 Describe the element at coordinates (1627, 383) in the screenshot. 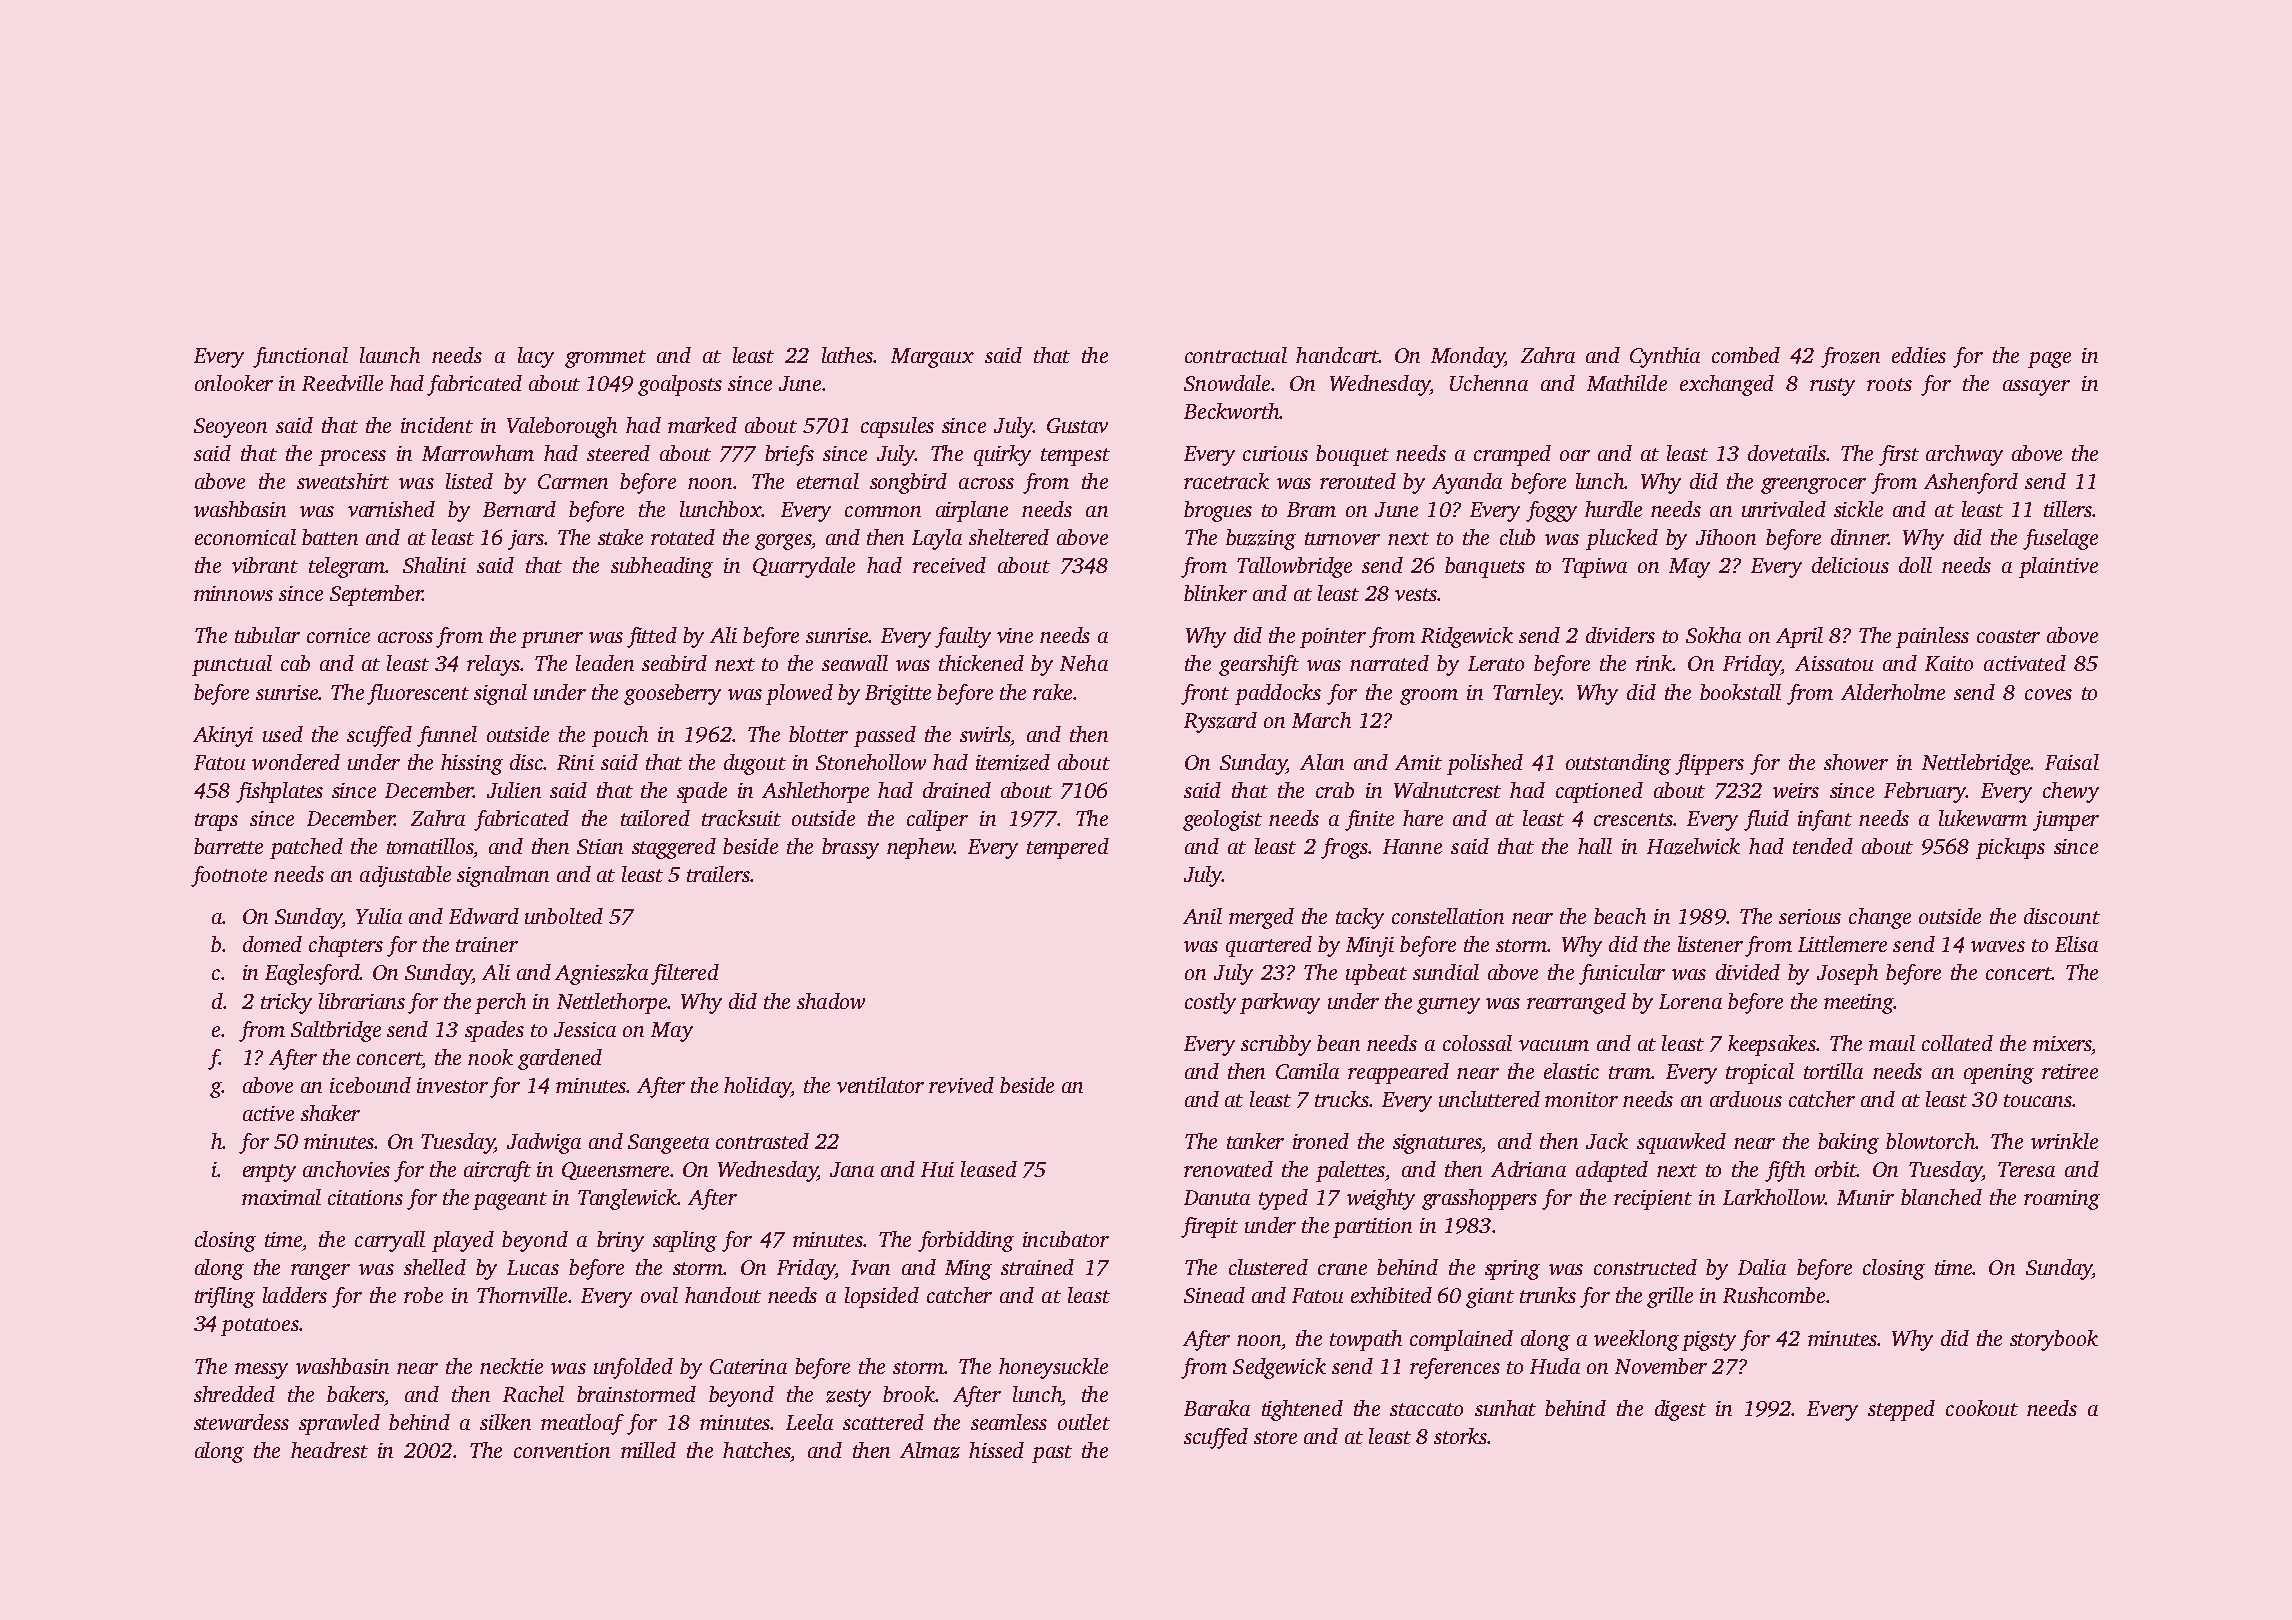

I see `Mathilde` at that location.
